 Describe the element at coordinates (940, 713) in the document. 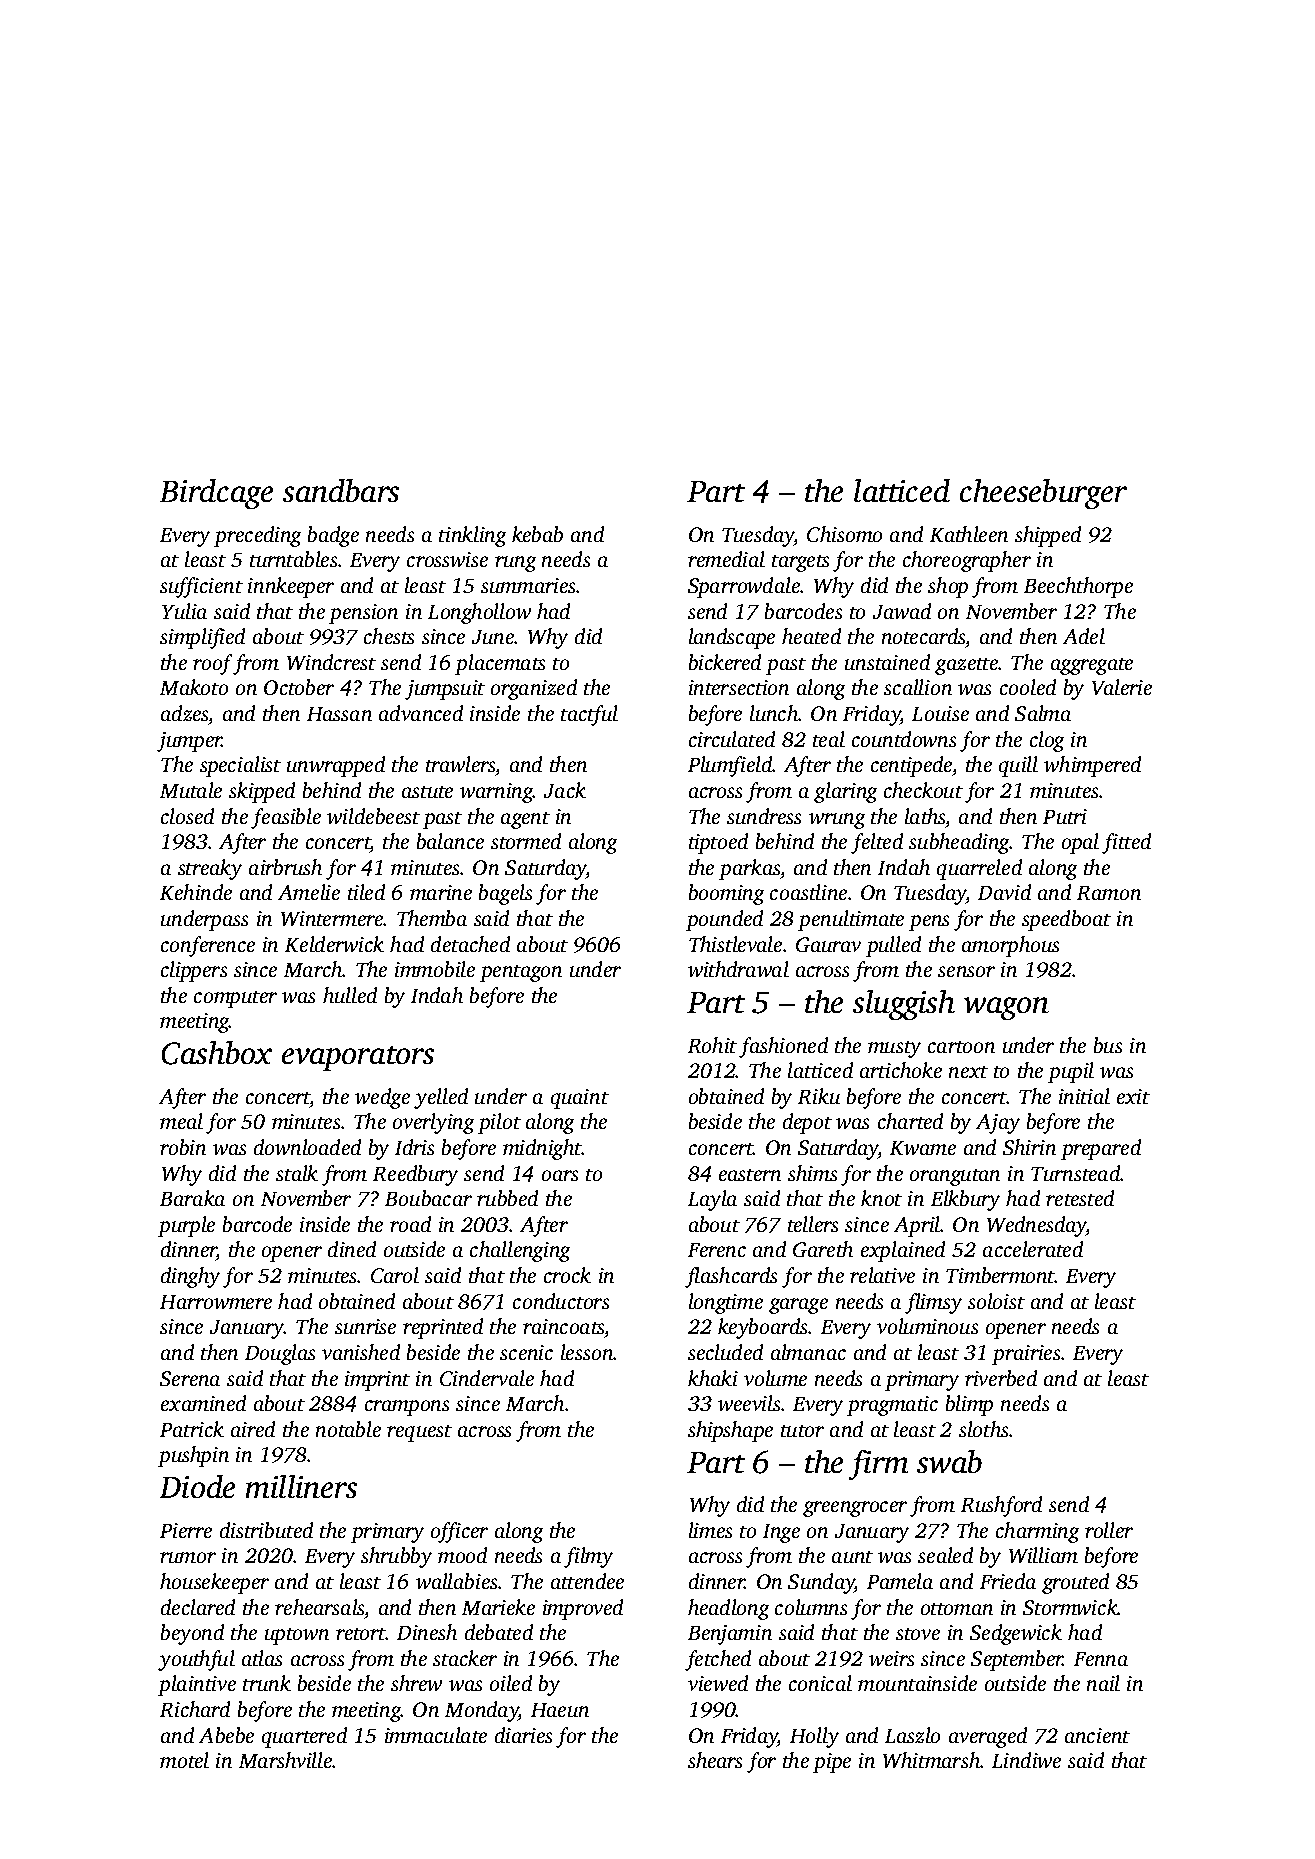

I see `Louise` at that location.
